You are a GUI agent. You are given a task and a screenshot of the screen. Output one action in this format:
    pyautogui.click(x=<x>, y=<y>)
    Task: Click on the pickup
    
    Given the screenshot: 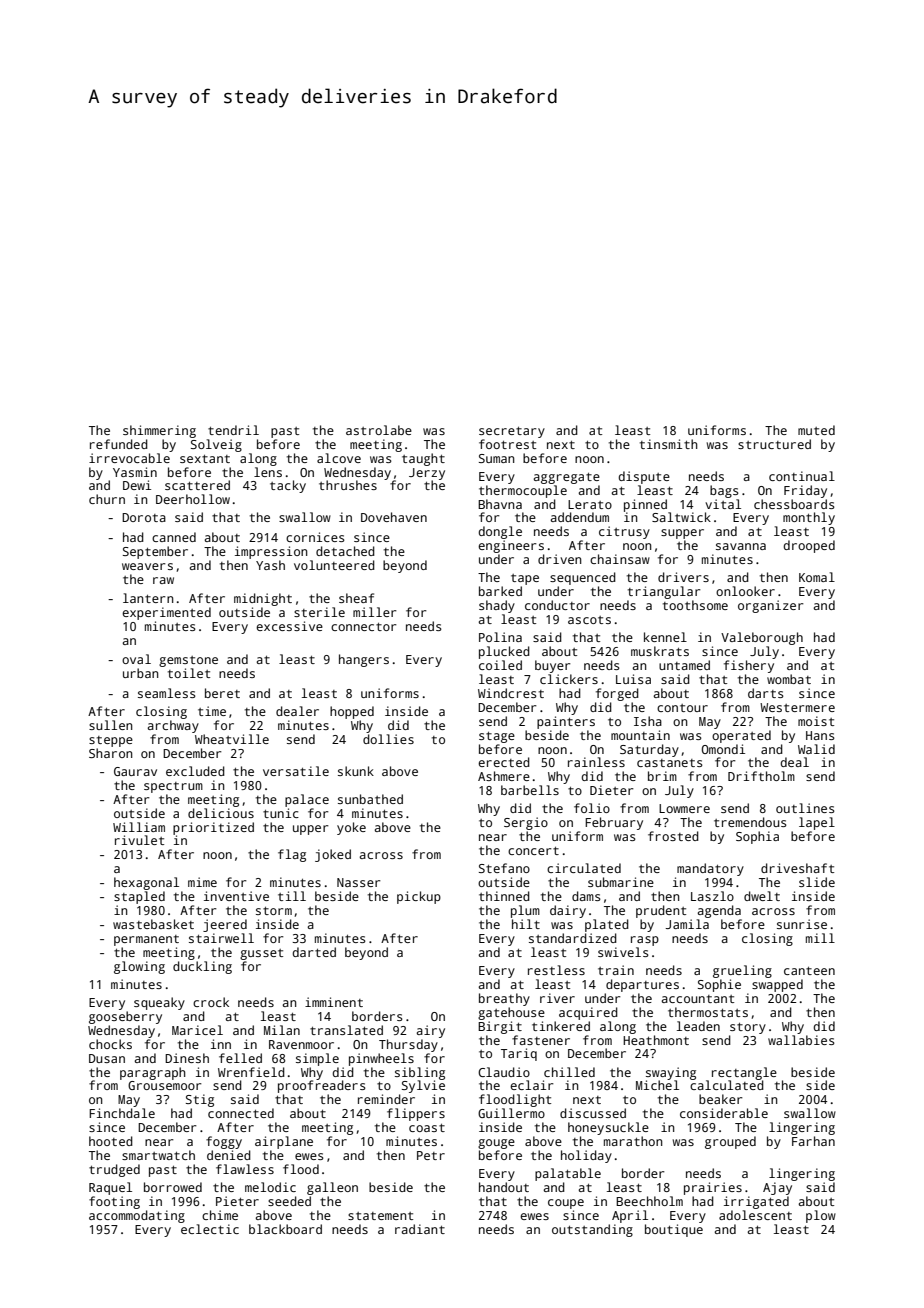 What is the action you would take?
    pyautogui.click(x=419, y=897)
